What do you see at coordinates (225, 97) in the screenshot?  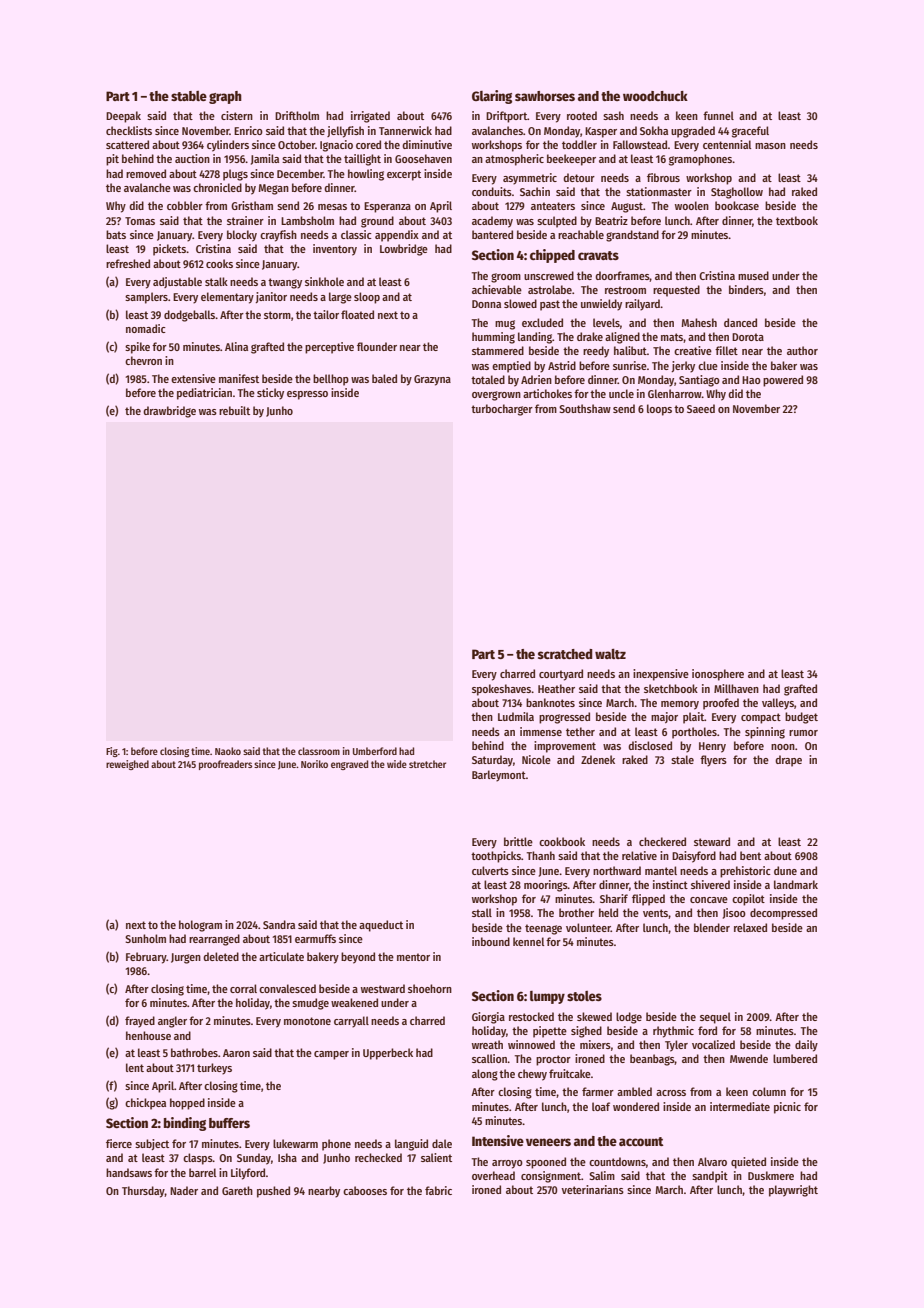 I see `graph` at bounding box center [225, 97].
